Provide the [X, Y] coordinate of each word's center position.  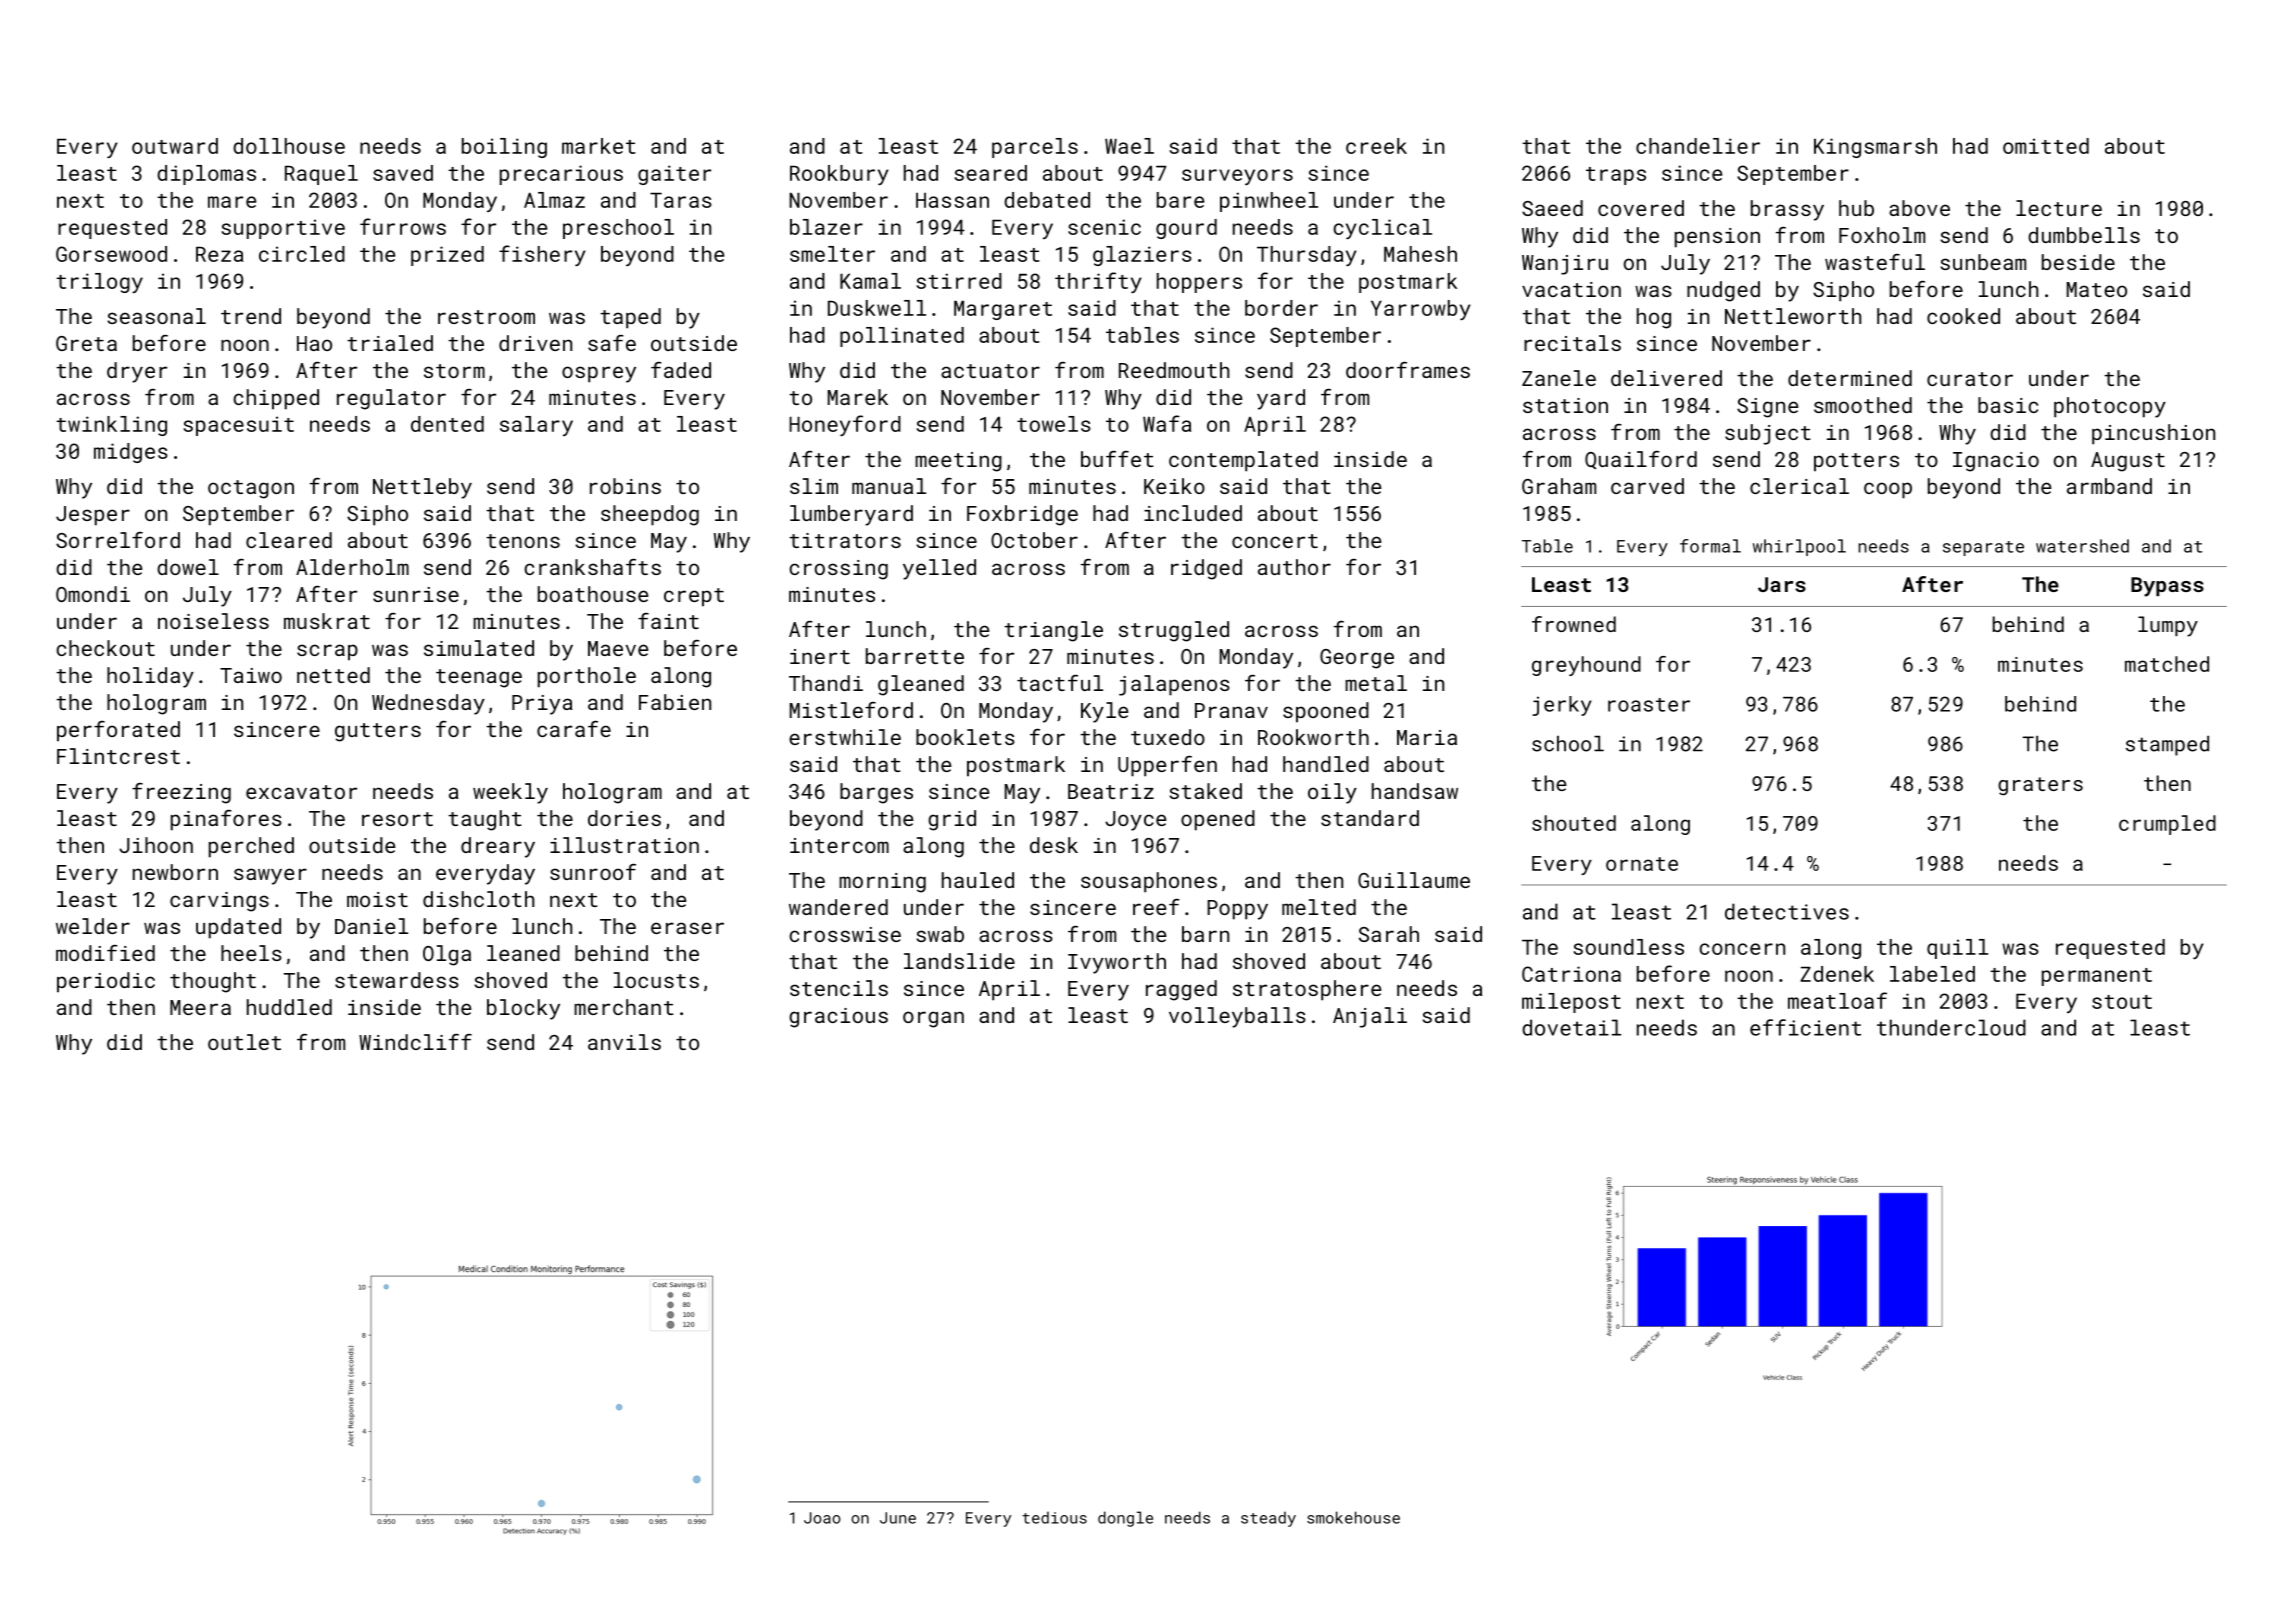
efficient [1805, 1027]
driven [535, 343]
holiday [150, 677]
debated [1047, 200]
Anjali [1370, 1017]
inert [820, 656]
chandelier [1698, 146]
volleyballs [1237, 1017]
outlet [244, 1042]
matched [2167, 664]
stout [2122, 1002]
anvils [624, 1042]
